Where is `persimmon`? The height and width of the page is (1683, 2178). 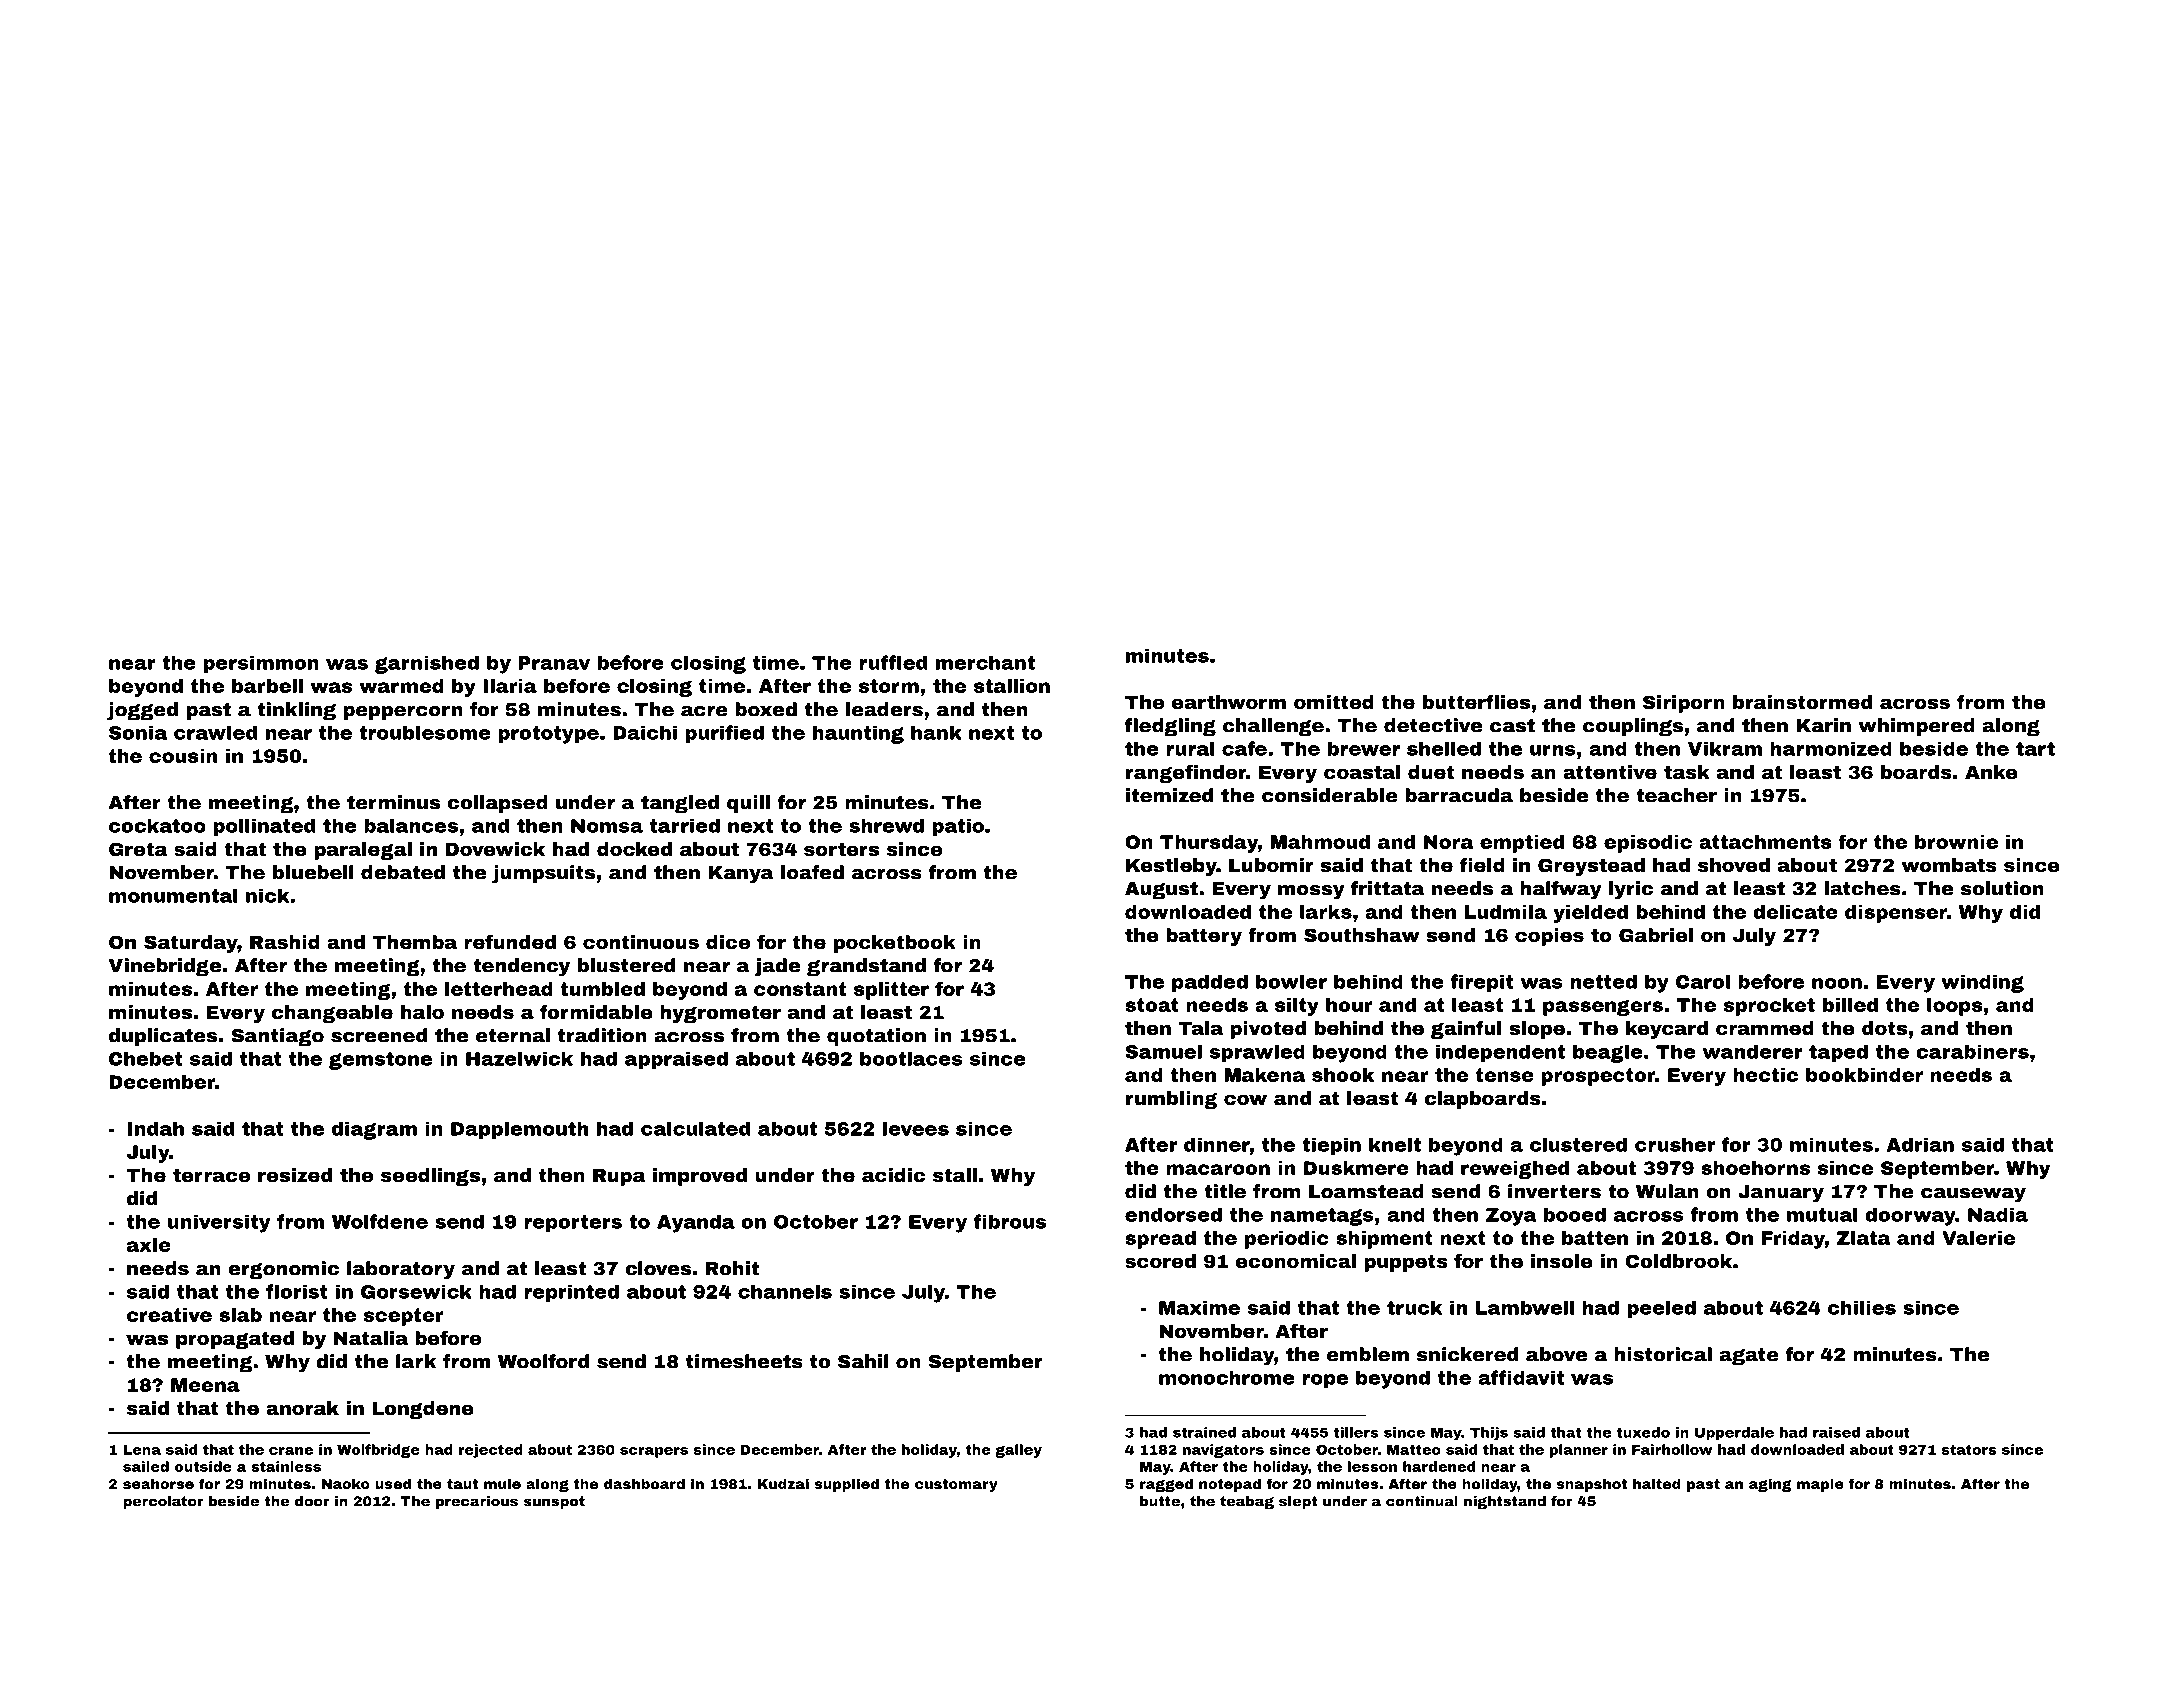 persimmon is located at coordinates (261, 664).
